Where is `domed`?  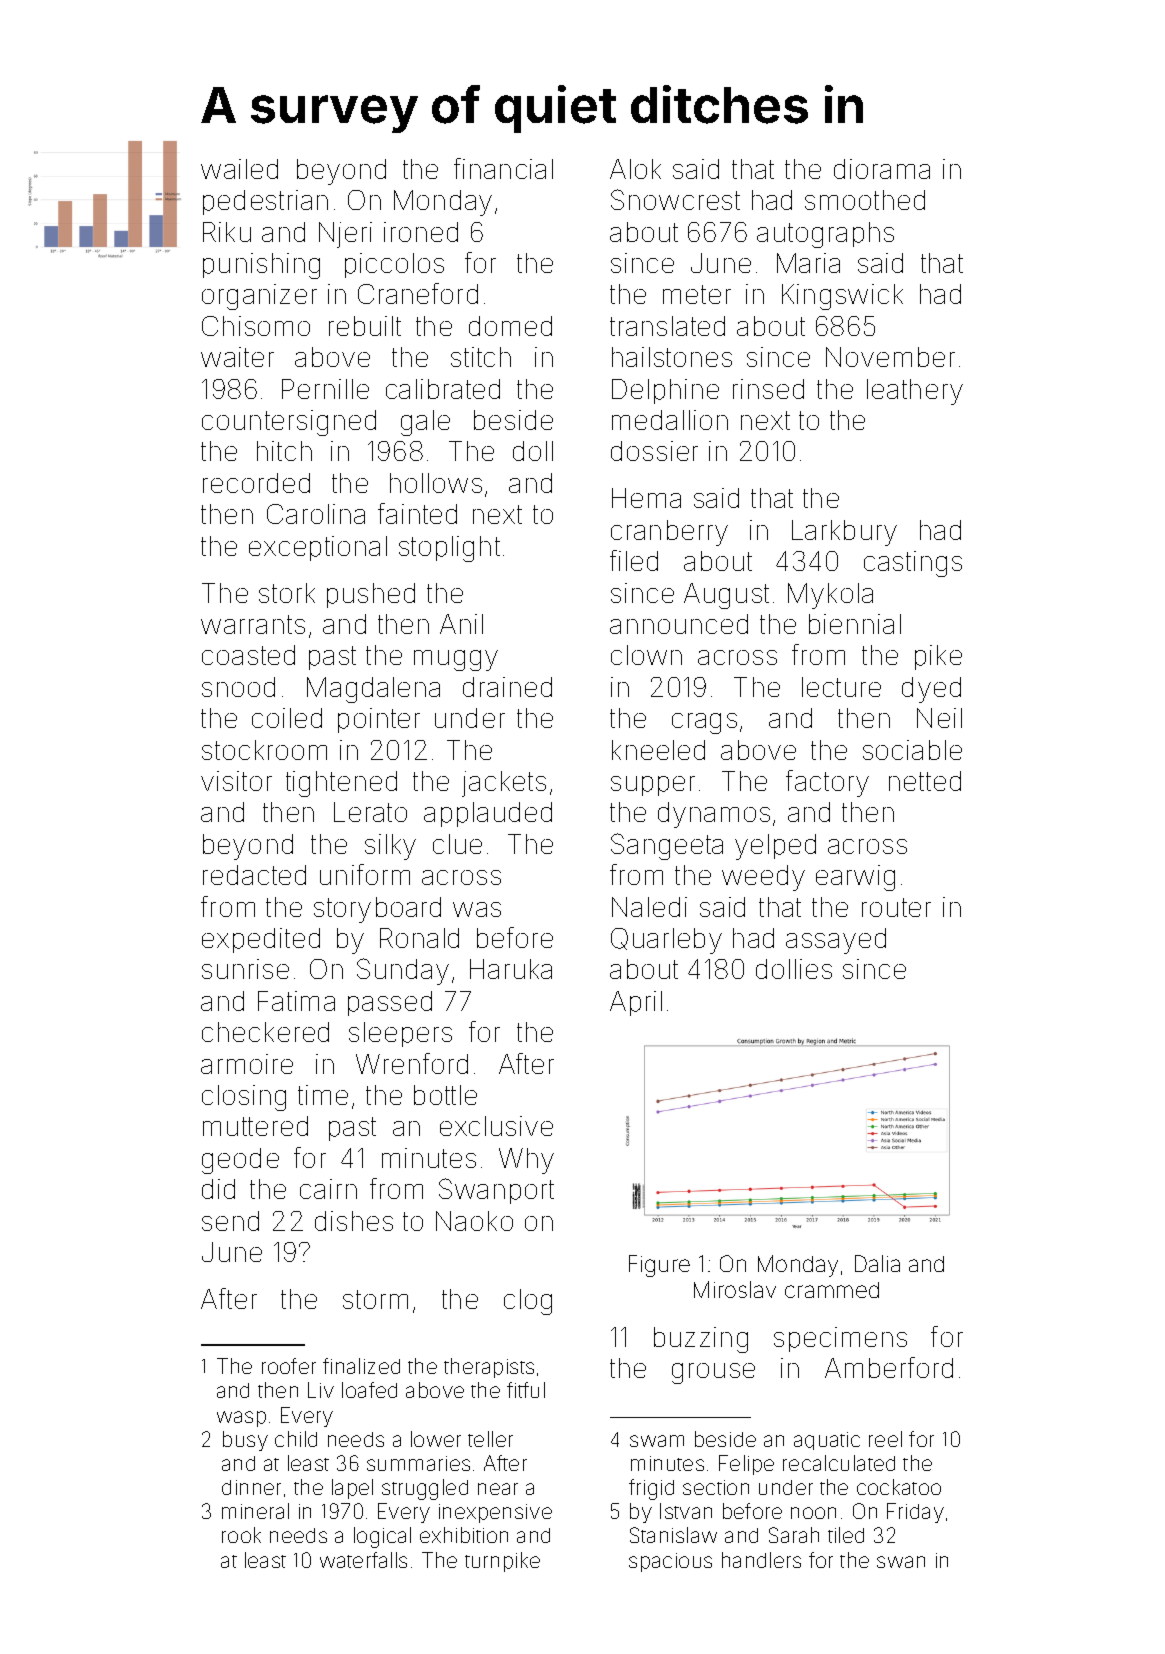
domed is located at coordinates (510, 326).
